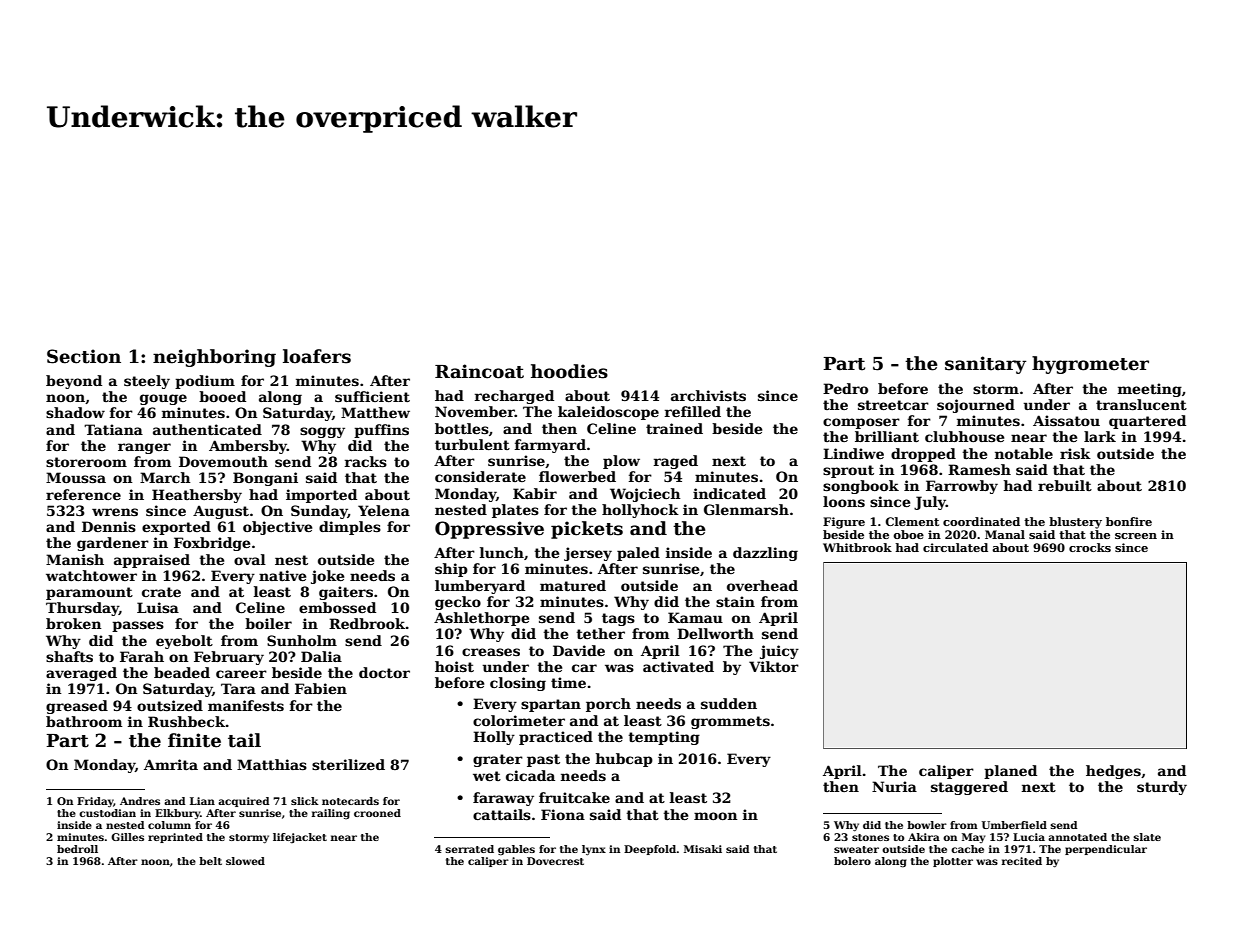 This document has width=1233, height=952. Describe the element at coordinates (569, 371) in the document. I see `hoodies` at that location.
